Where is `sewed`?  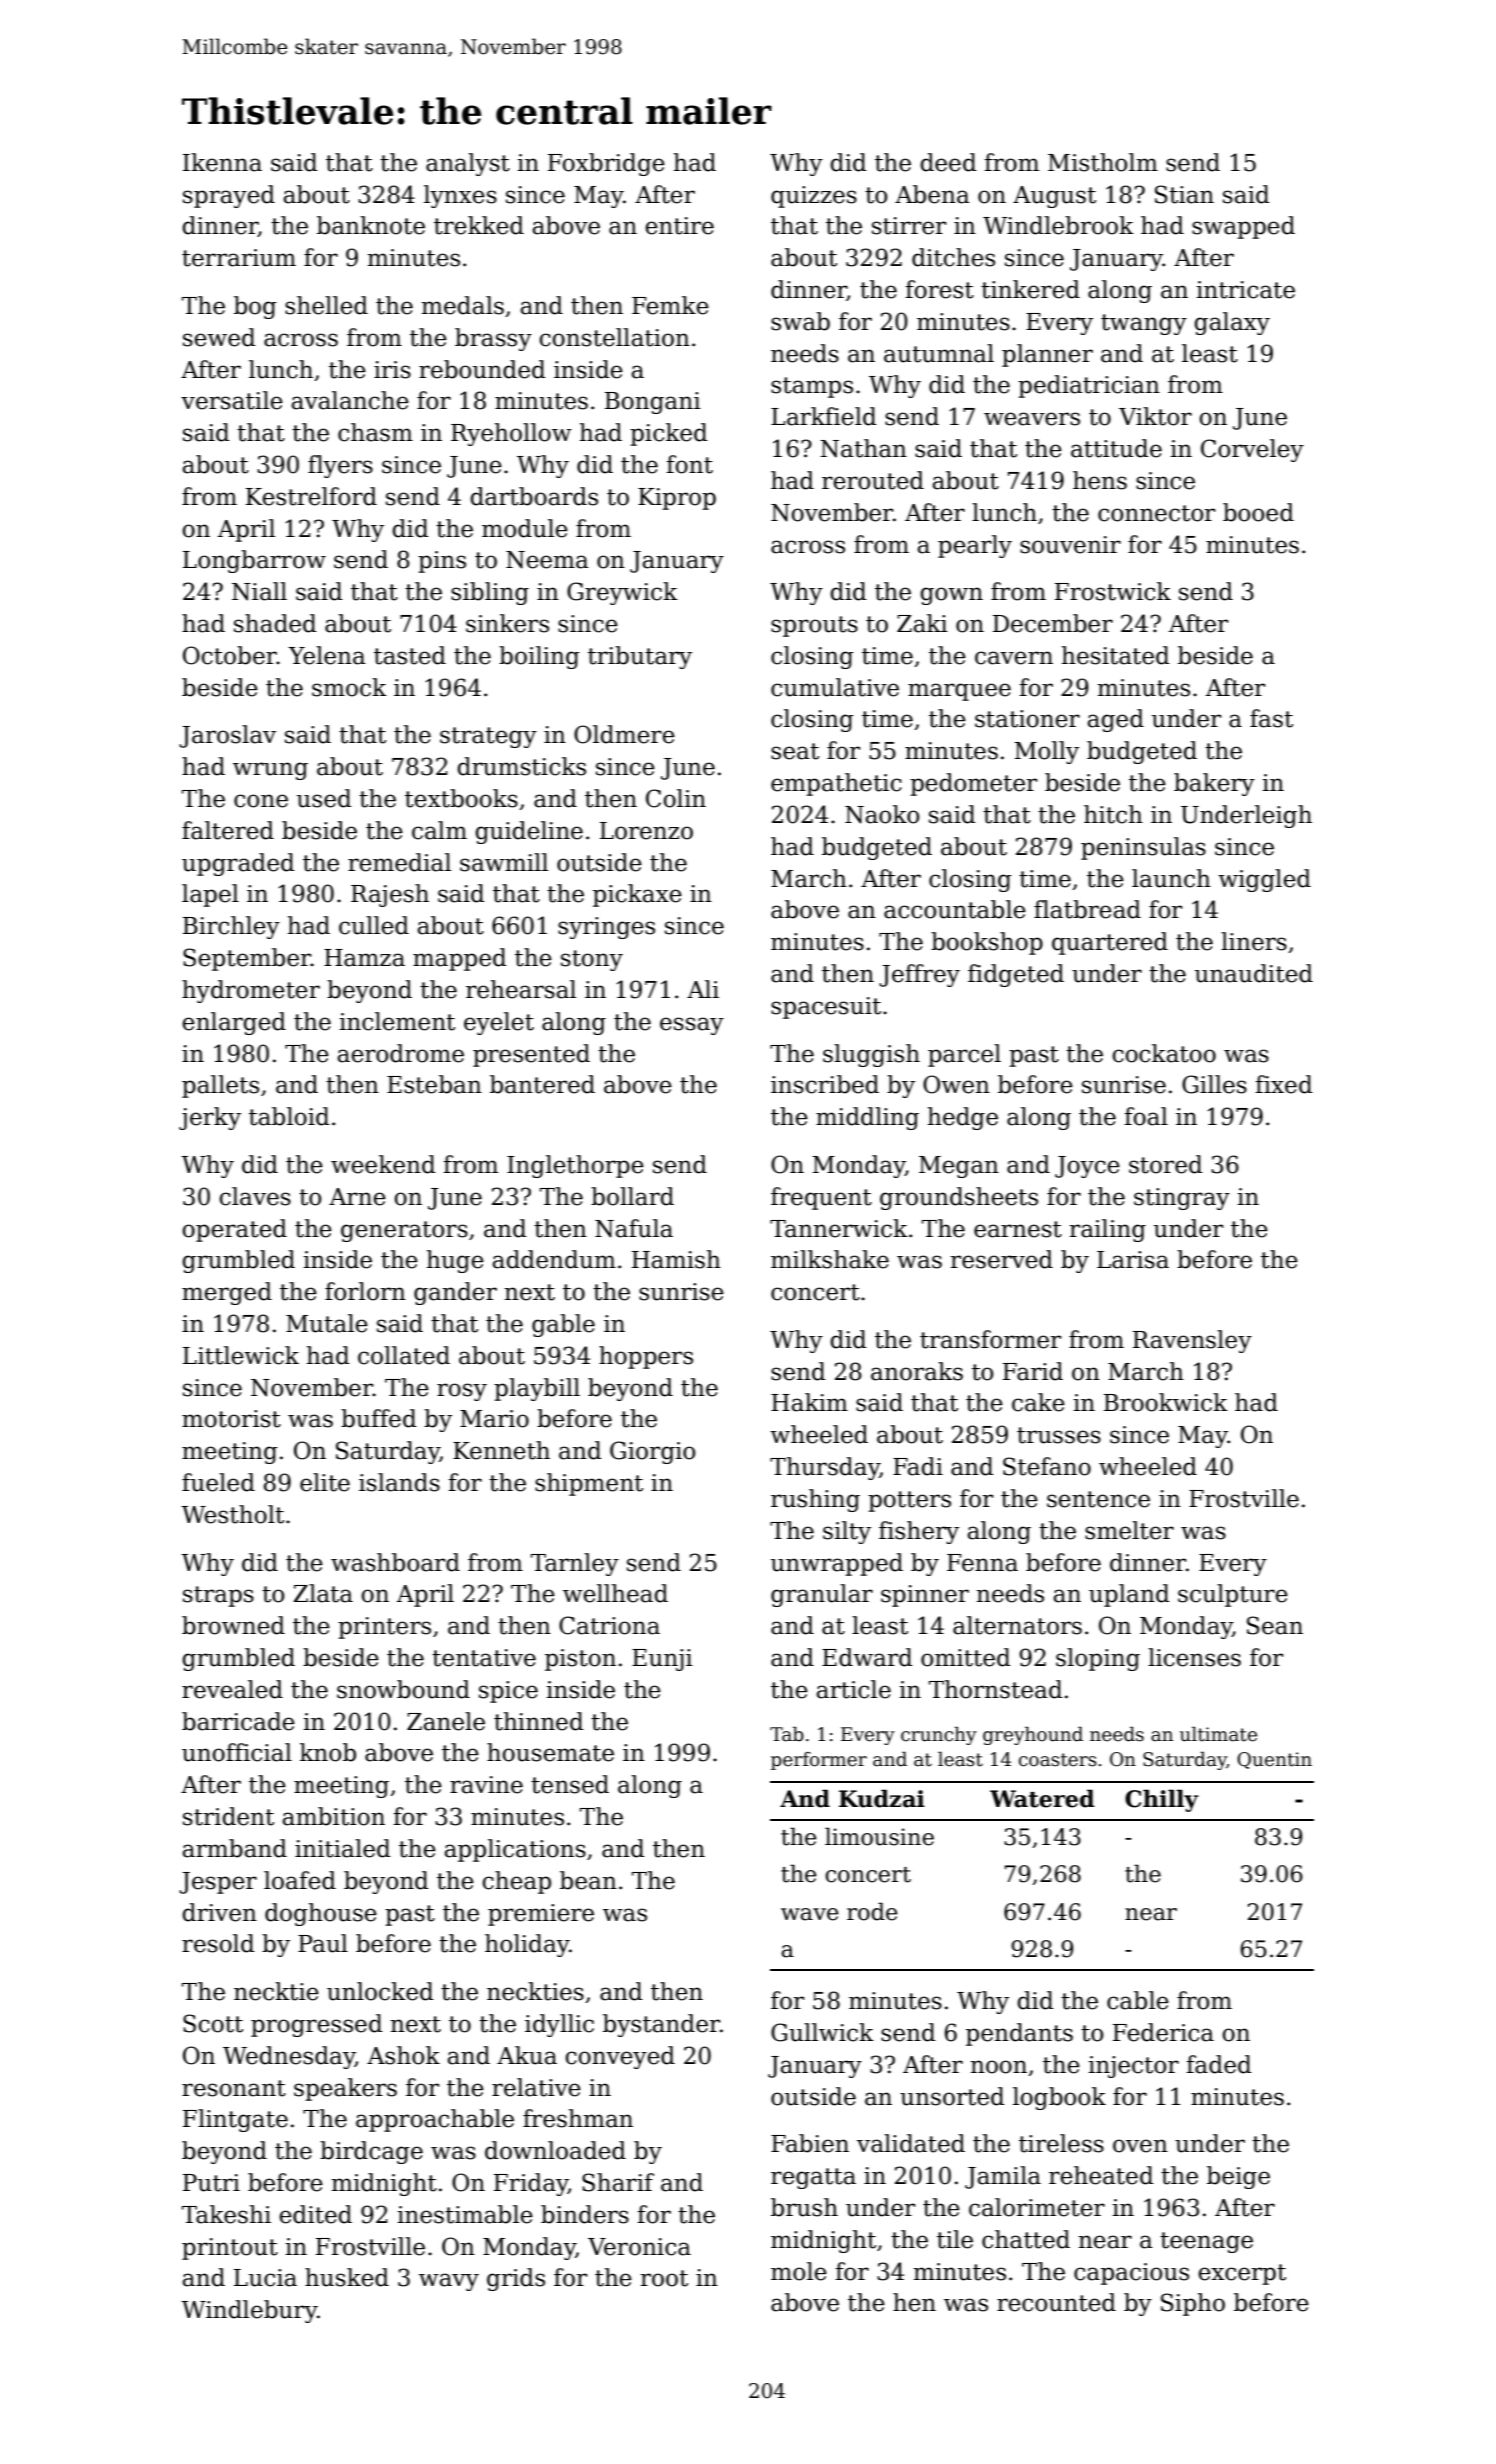 sewed is located at coordinates (219, 337).
